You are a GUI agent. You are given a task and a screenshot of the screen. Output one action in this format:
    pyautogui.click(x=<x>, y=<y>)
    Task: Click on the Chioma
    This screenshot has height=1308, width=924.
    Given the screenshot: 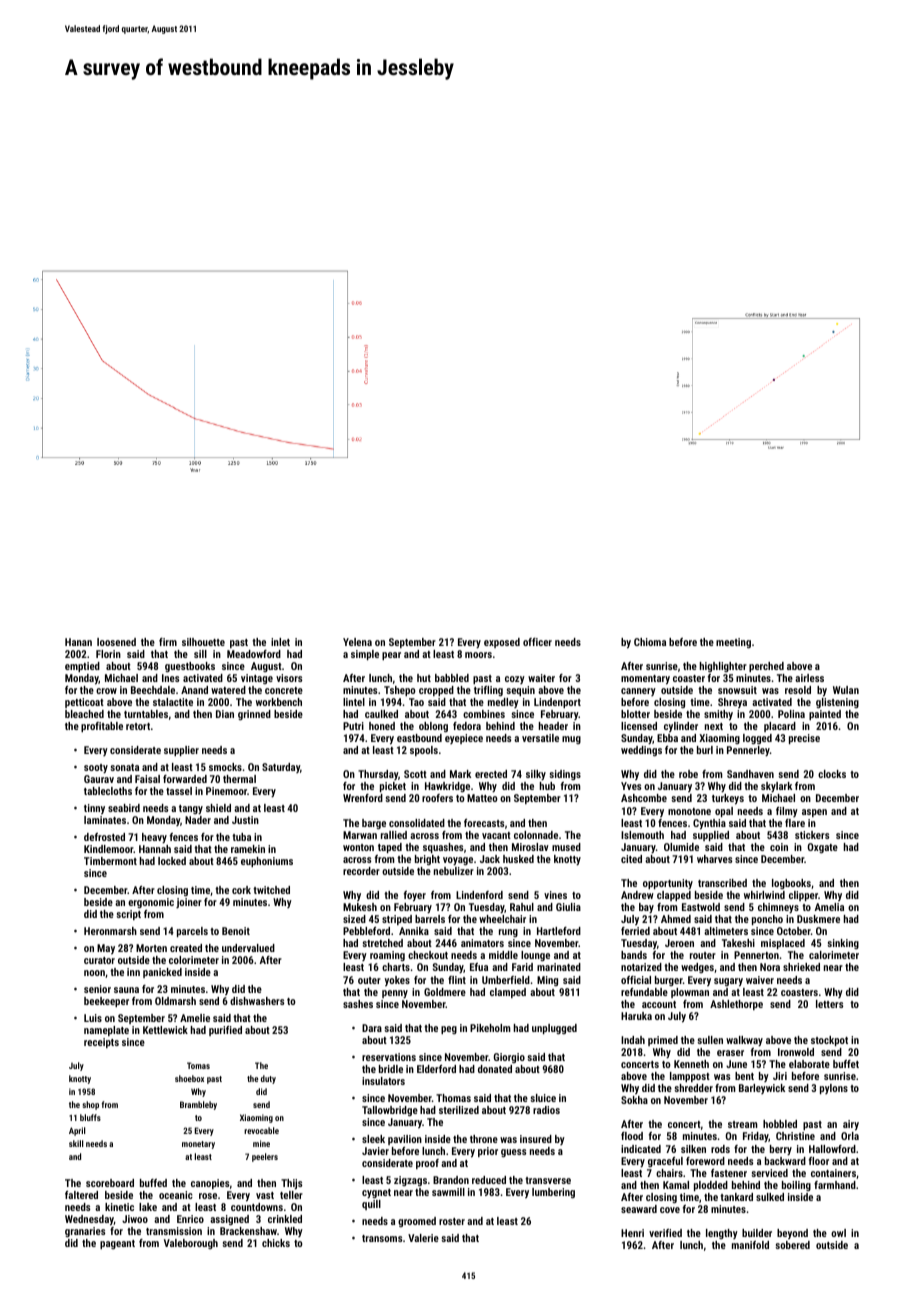 What is the action you would take?
    pyautogui.click(x=650, y=642)
